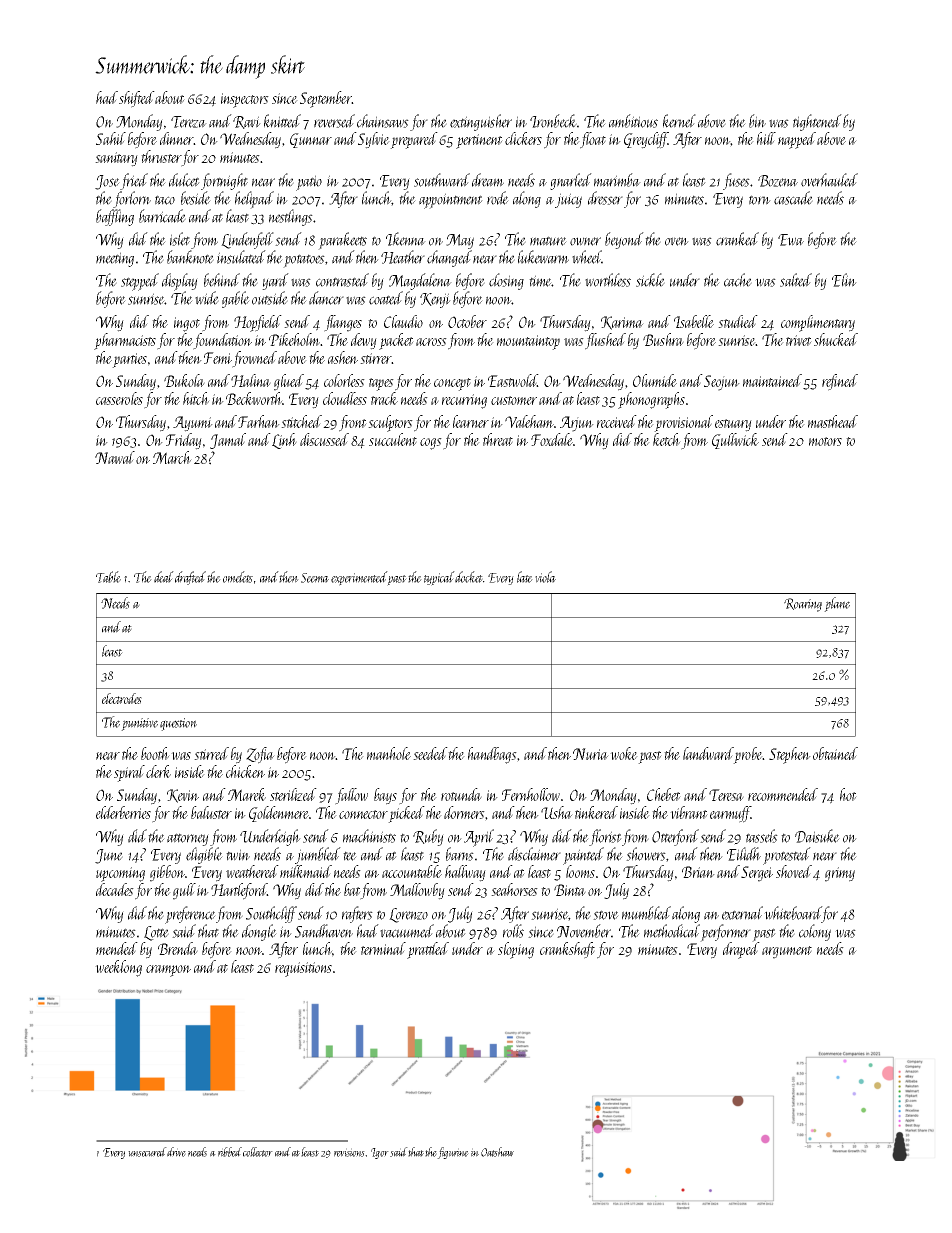  What do you see at coordinates (787, 952) in the page?
I see `argument` at bounding box center [787, 952].
